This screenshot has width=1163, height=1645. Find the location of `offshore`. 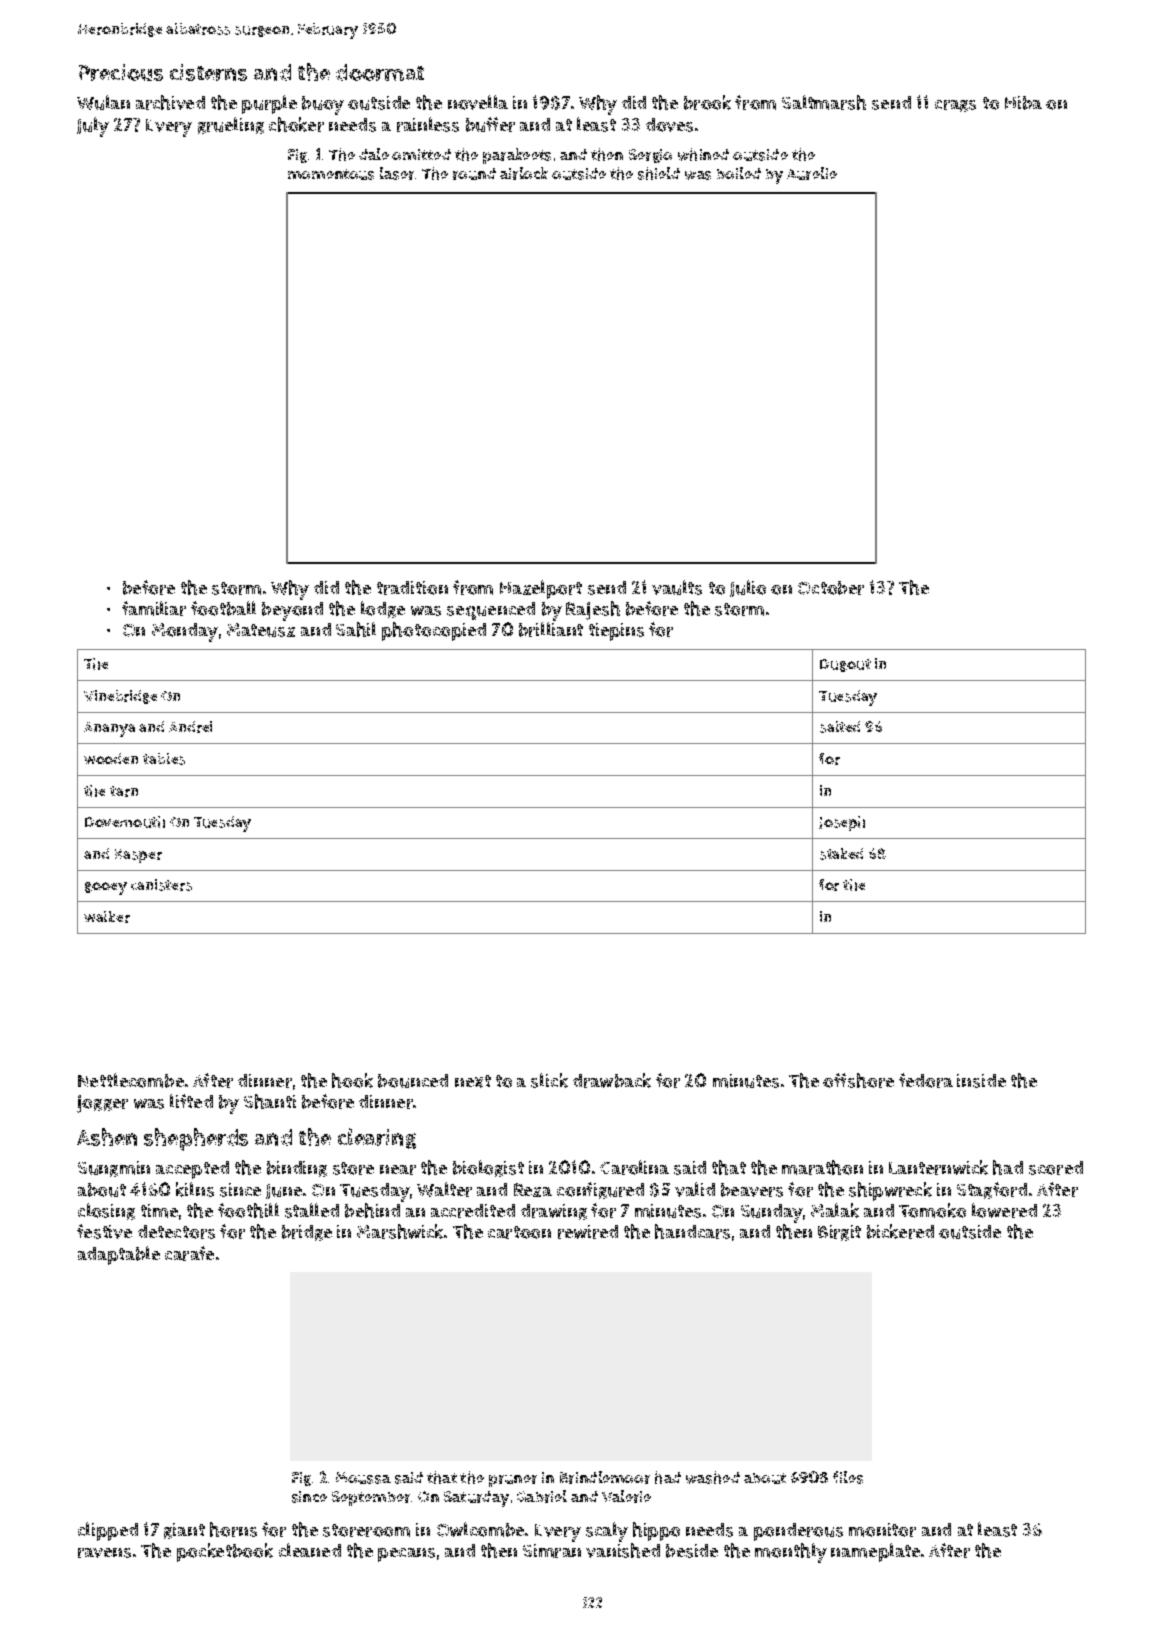

offshore is located at coordinates (858, 1080).
